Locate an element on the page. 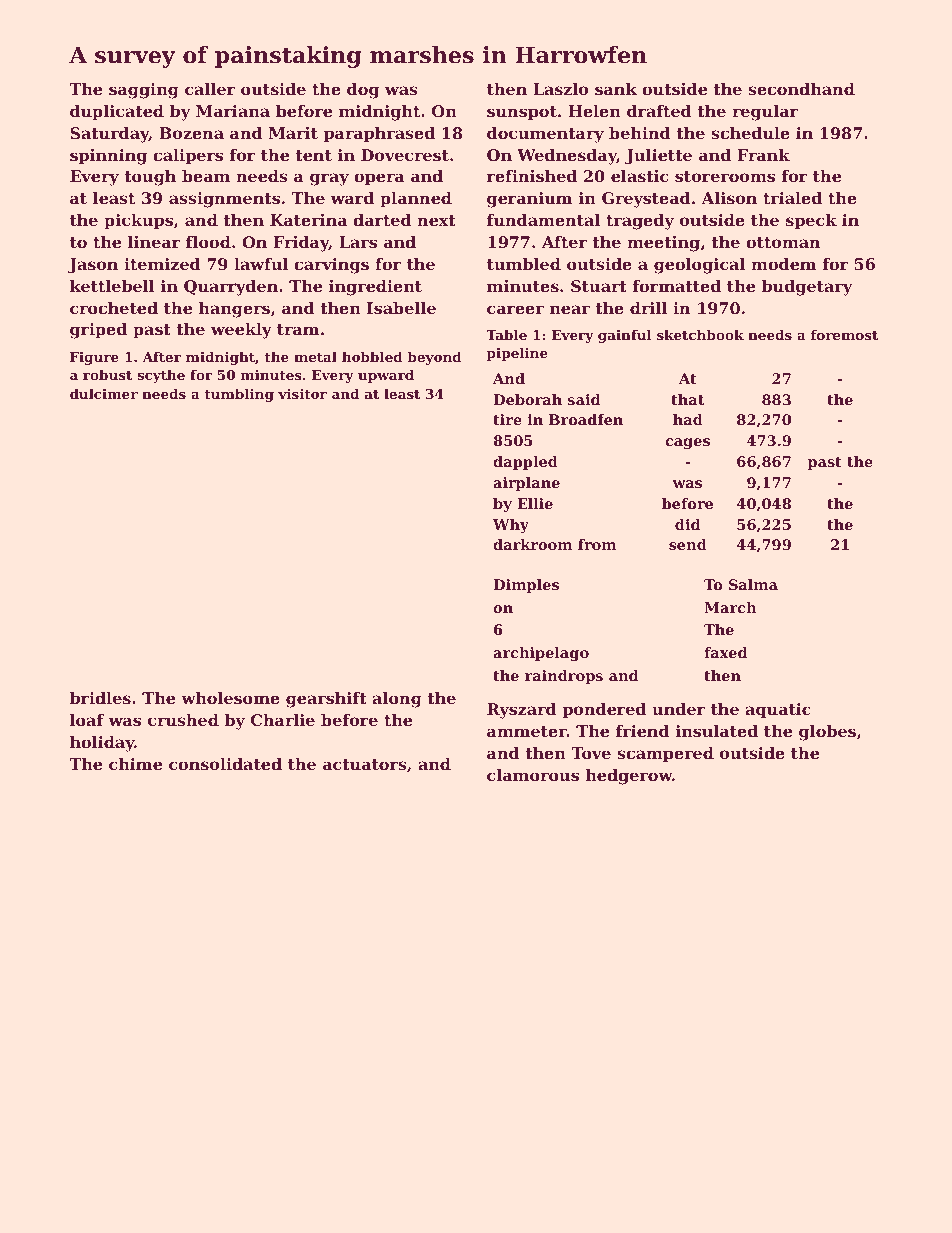 The height and width of the image is (1233, 952). trialed is located at coordinates (792, 198).
